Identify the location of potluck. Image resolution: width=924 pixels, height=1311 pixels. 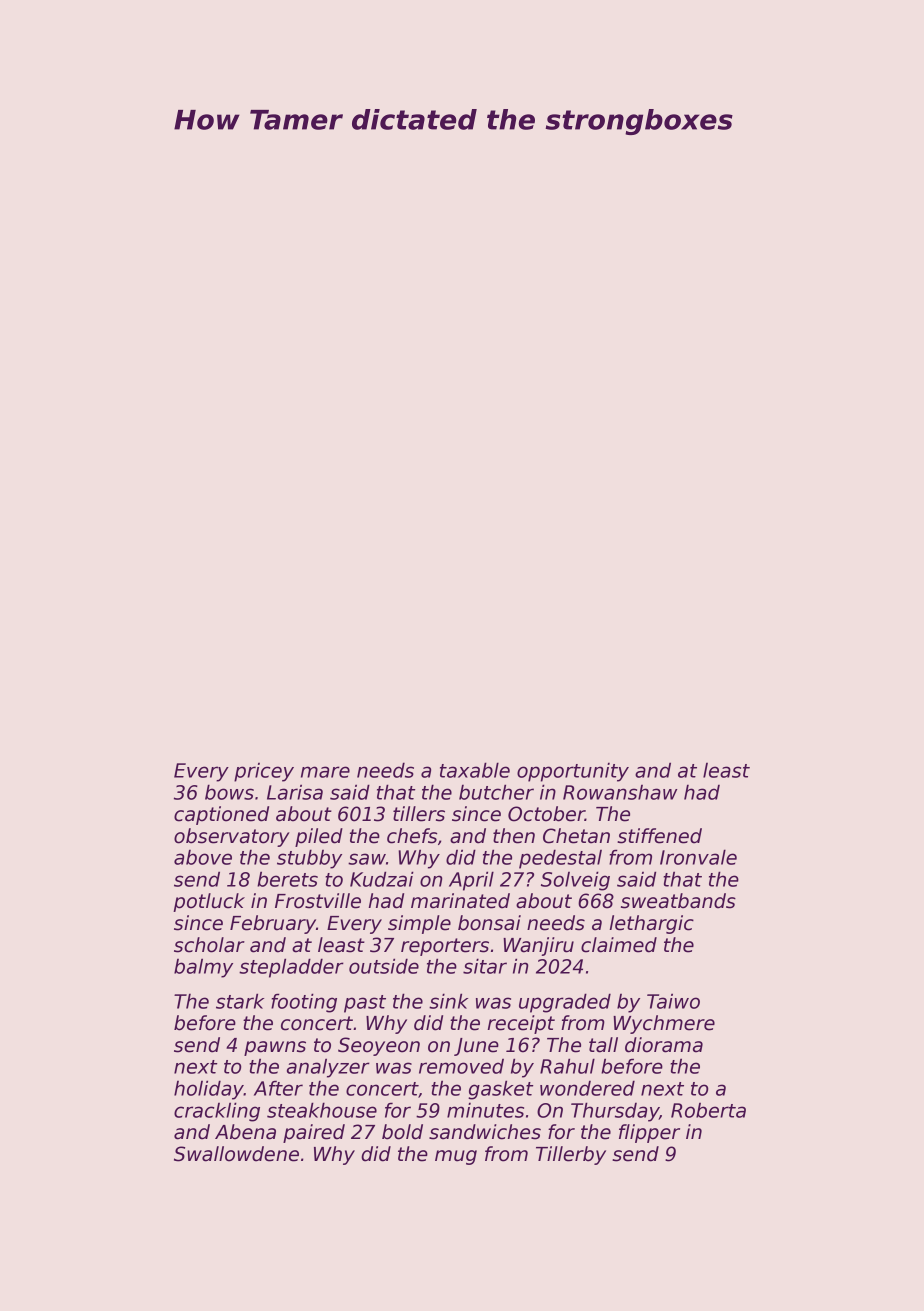
(209, 902).
